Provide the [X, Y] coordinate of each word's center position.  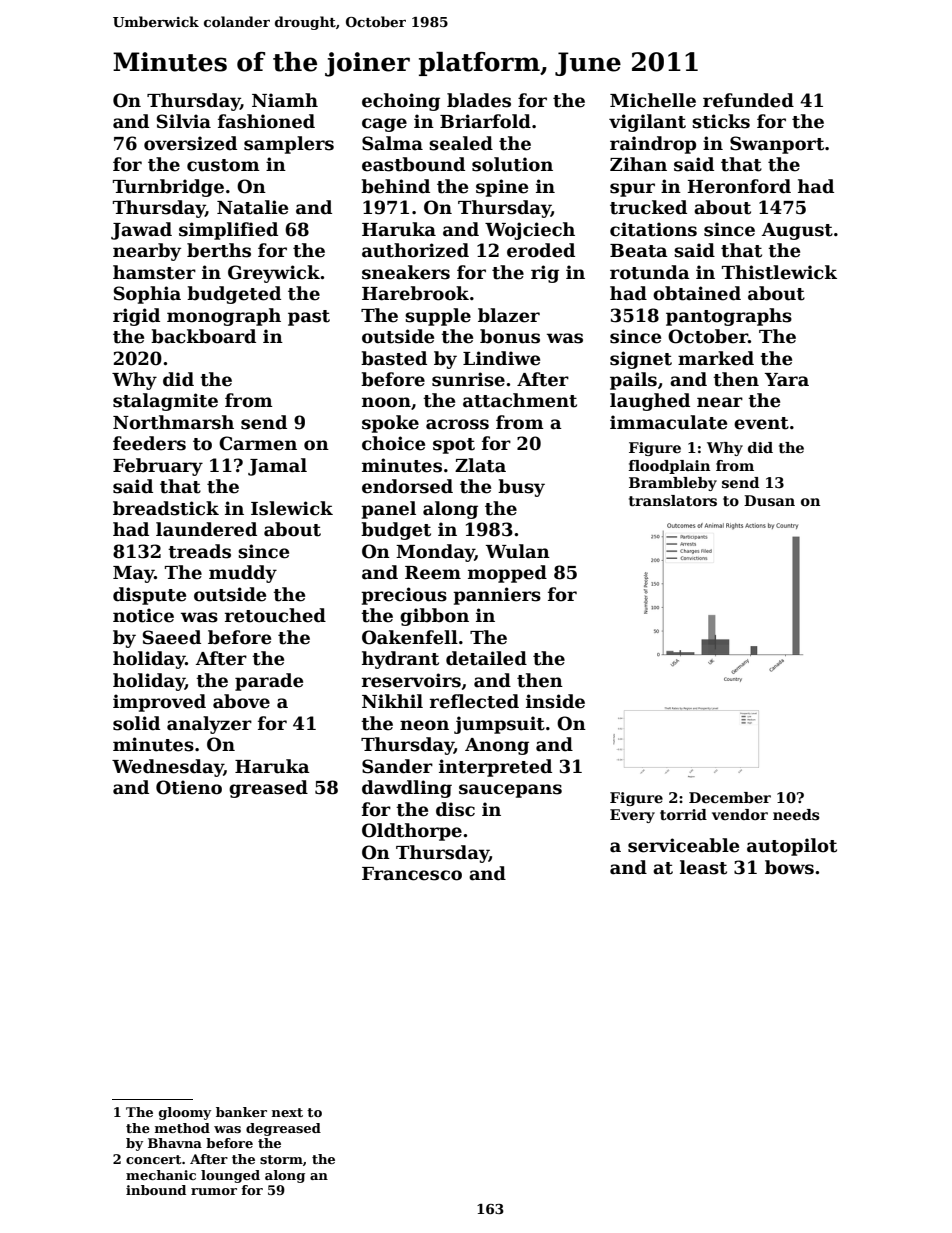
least [703, 867]
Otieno [189, 787]
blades [479, 100]
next [287, 1112]
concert [154, 1159]
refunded [748, 100]
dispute [149, 596]
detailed [486, 658]
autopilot [792, 847]
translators [673, 500]
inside [555, 701]
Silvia [184, 121]
